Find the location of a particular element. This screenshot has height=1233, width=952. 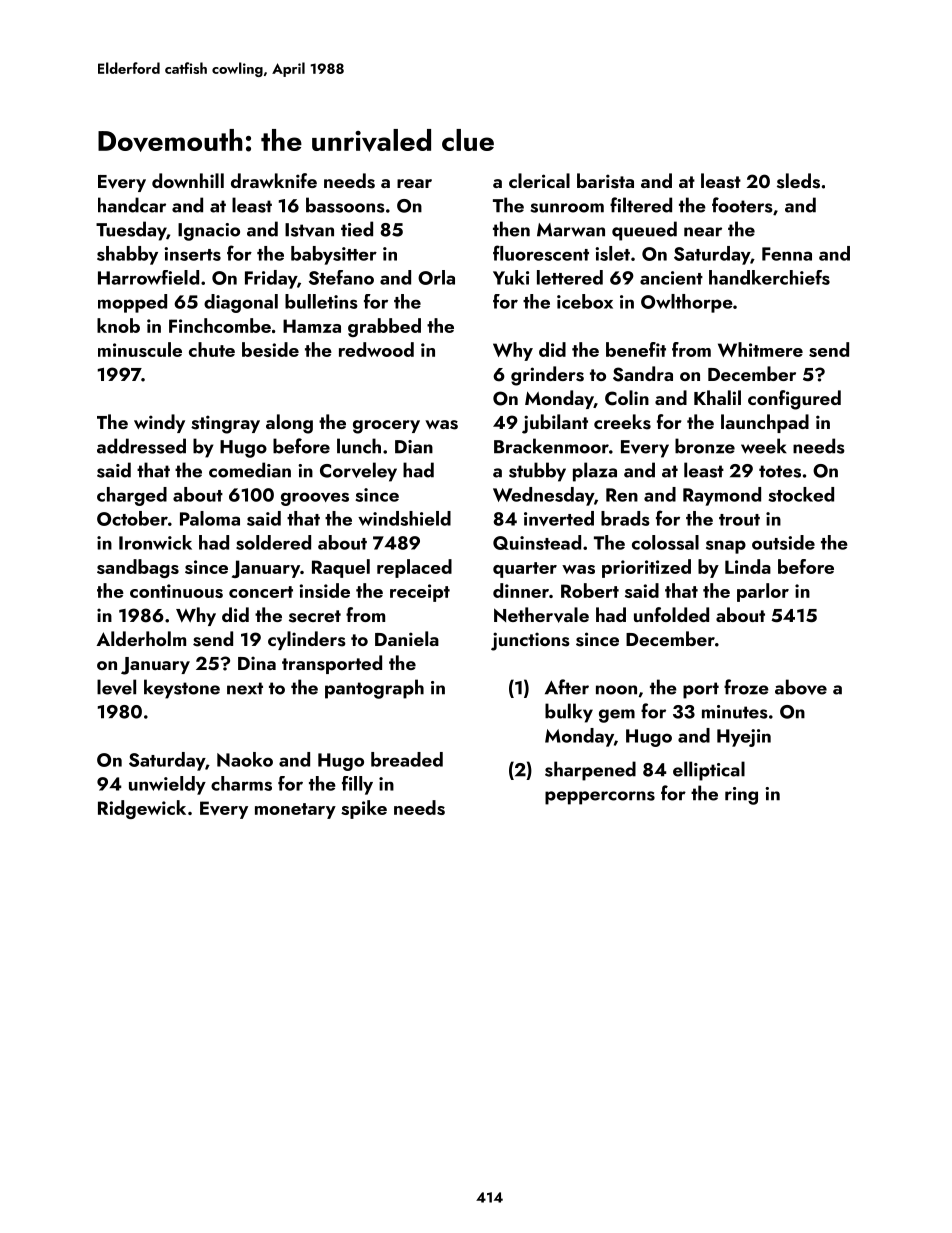

peppercorns is located at coordinates (600, 798).
